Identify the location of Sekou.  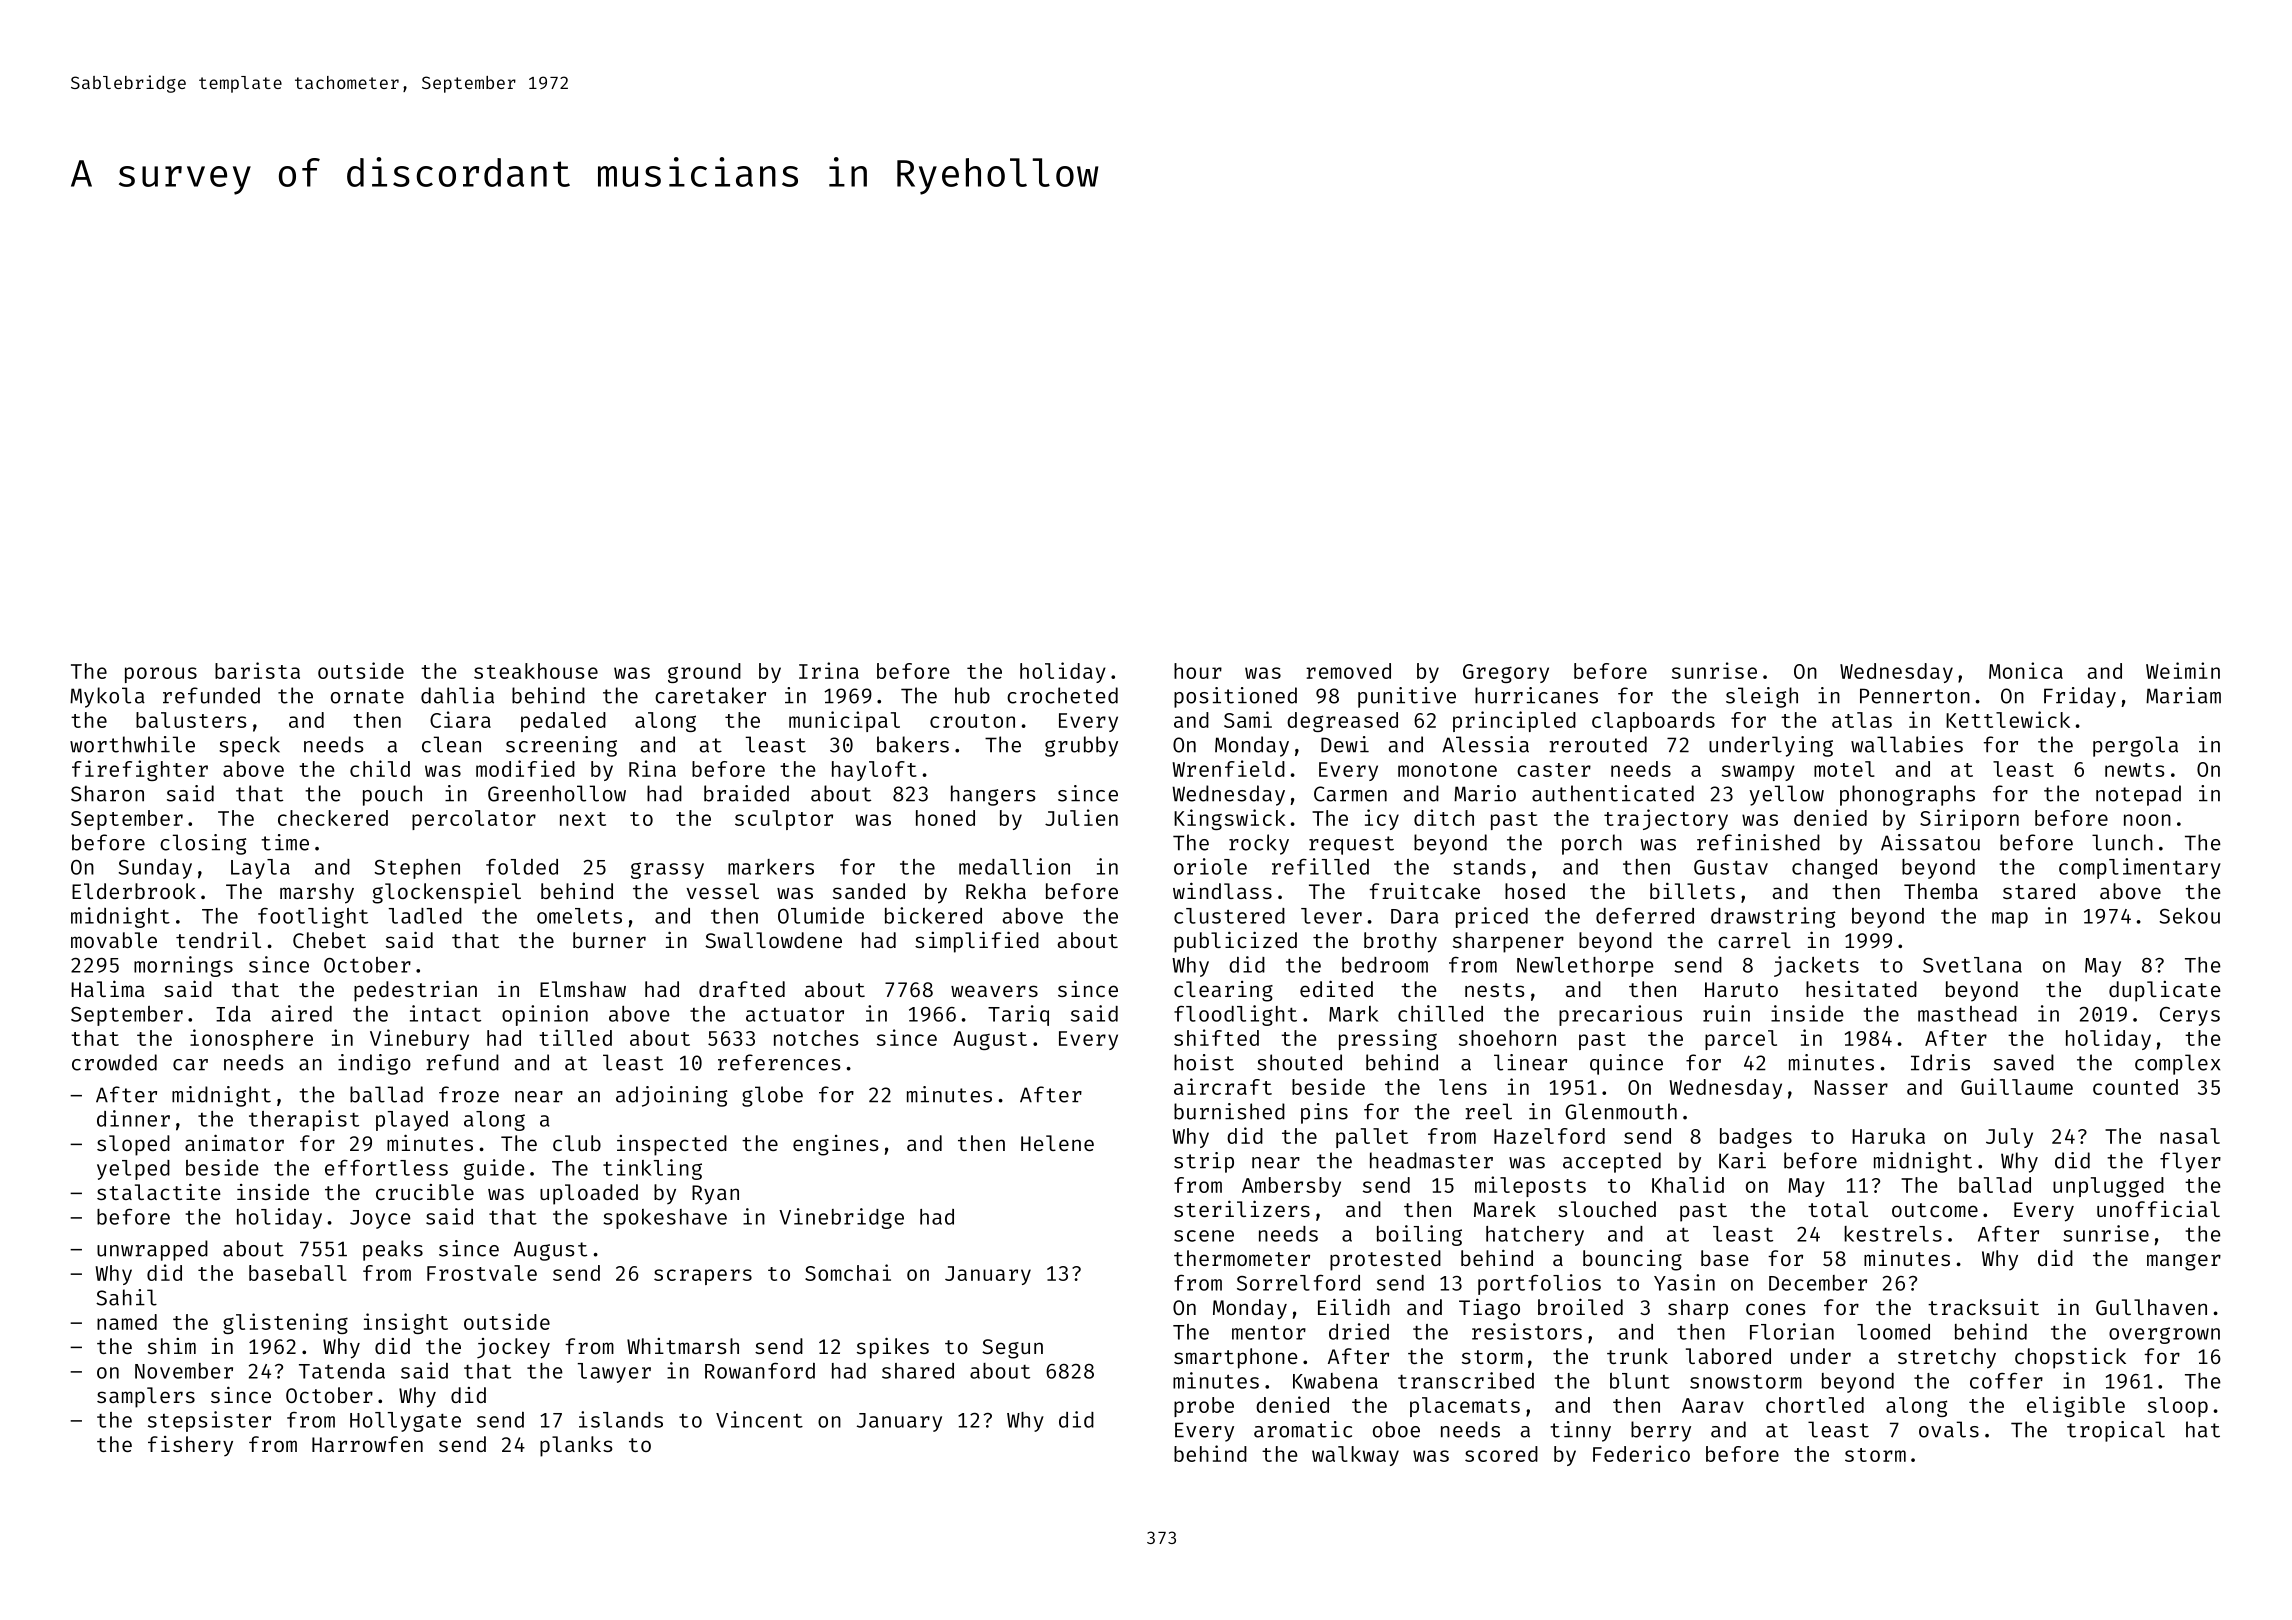
(2189, 916).
